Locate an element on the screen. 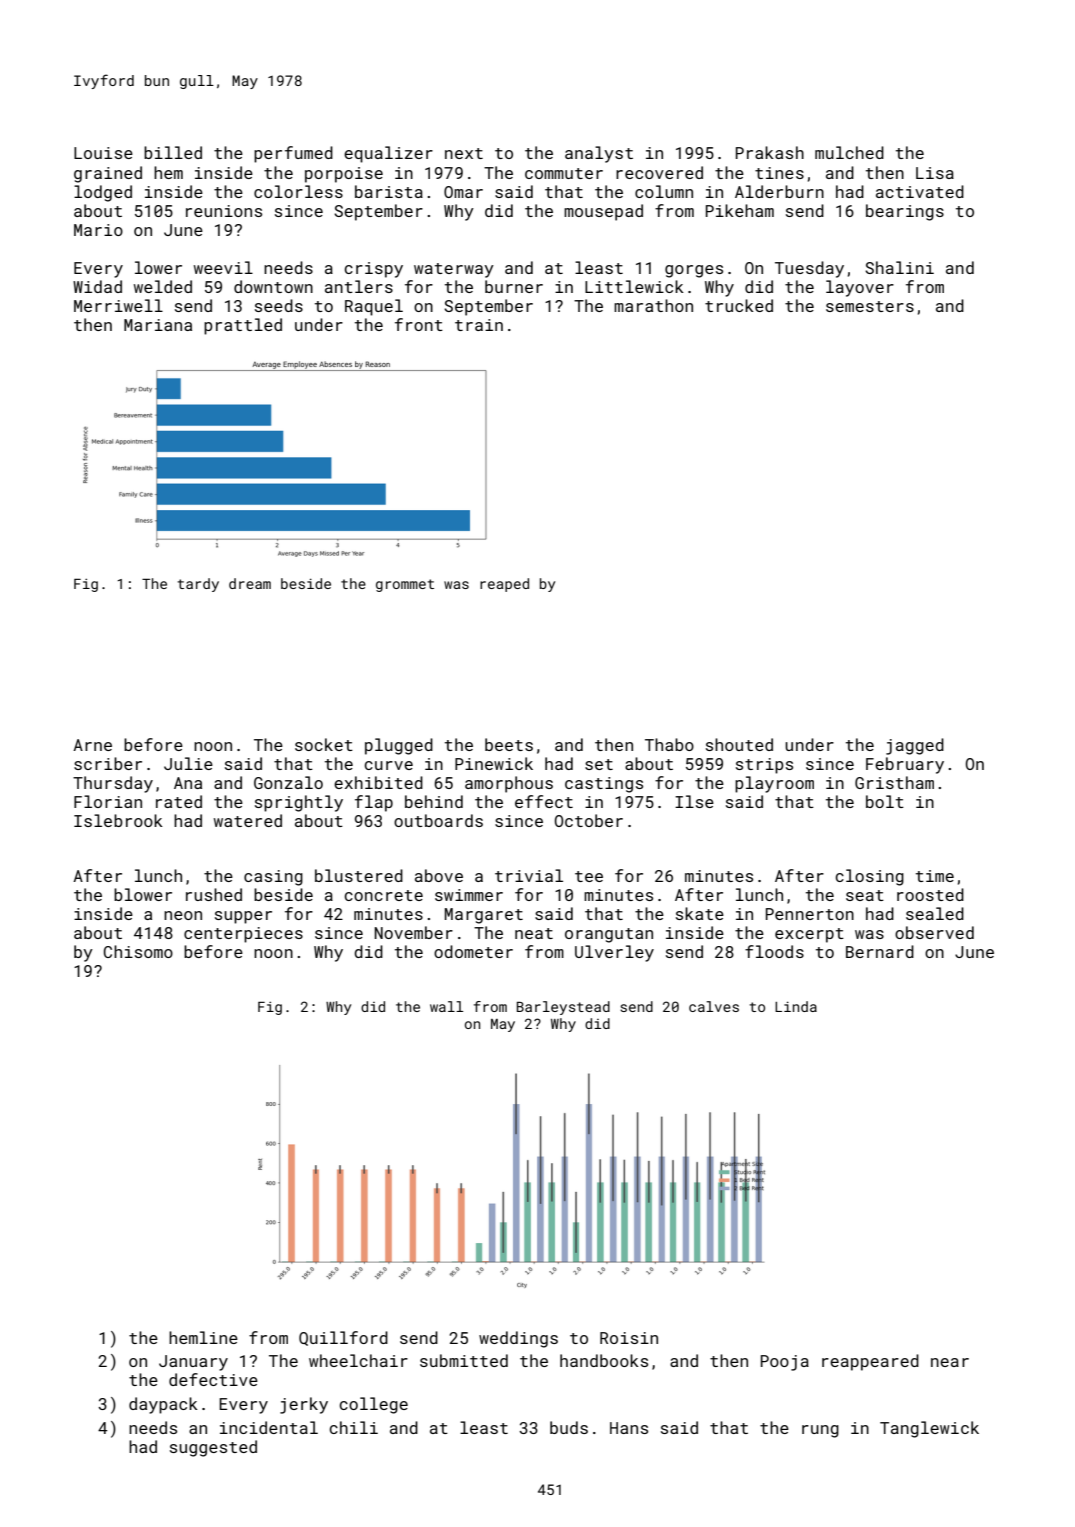  reaped is located at coordinates (504, 585).
